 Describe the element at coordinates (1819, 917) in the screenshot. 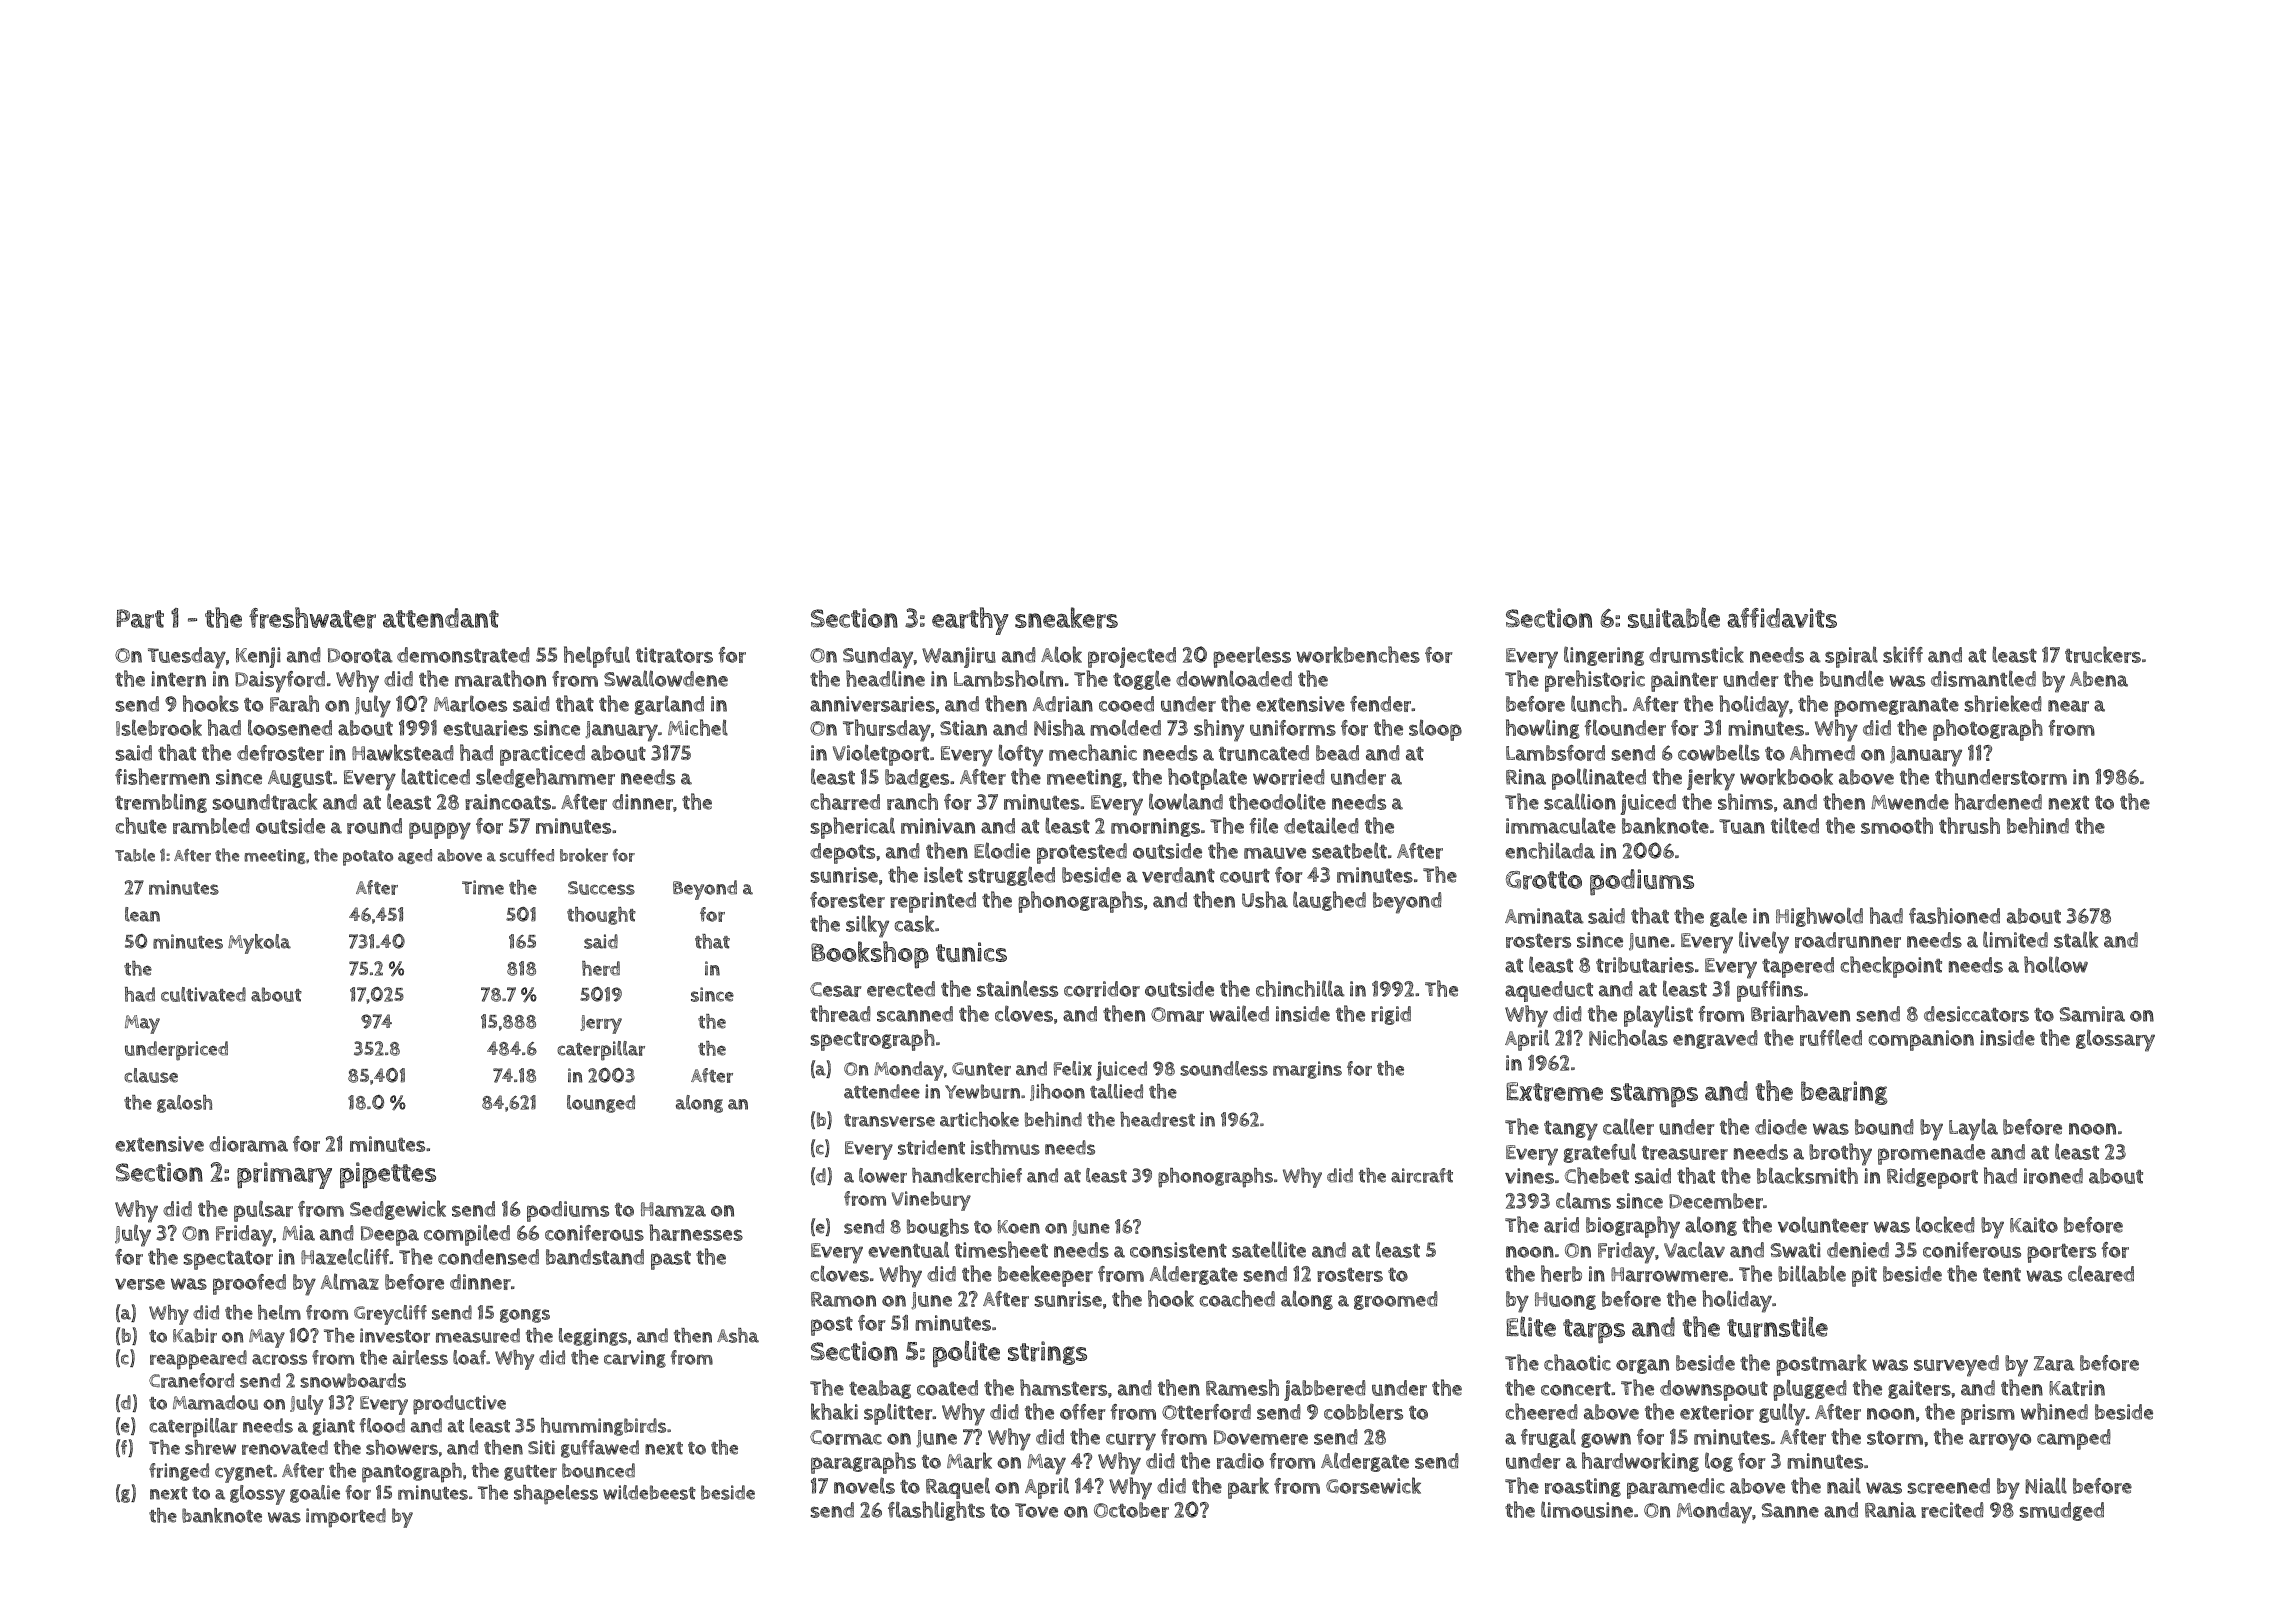

I see `Highwold` at that location.
